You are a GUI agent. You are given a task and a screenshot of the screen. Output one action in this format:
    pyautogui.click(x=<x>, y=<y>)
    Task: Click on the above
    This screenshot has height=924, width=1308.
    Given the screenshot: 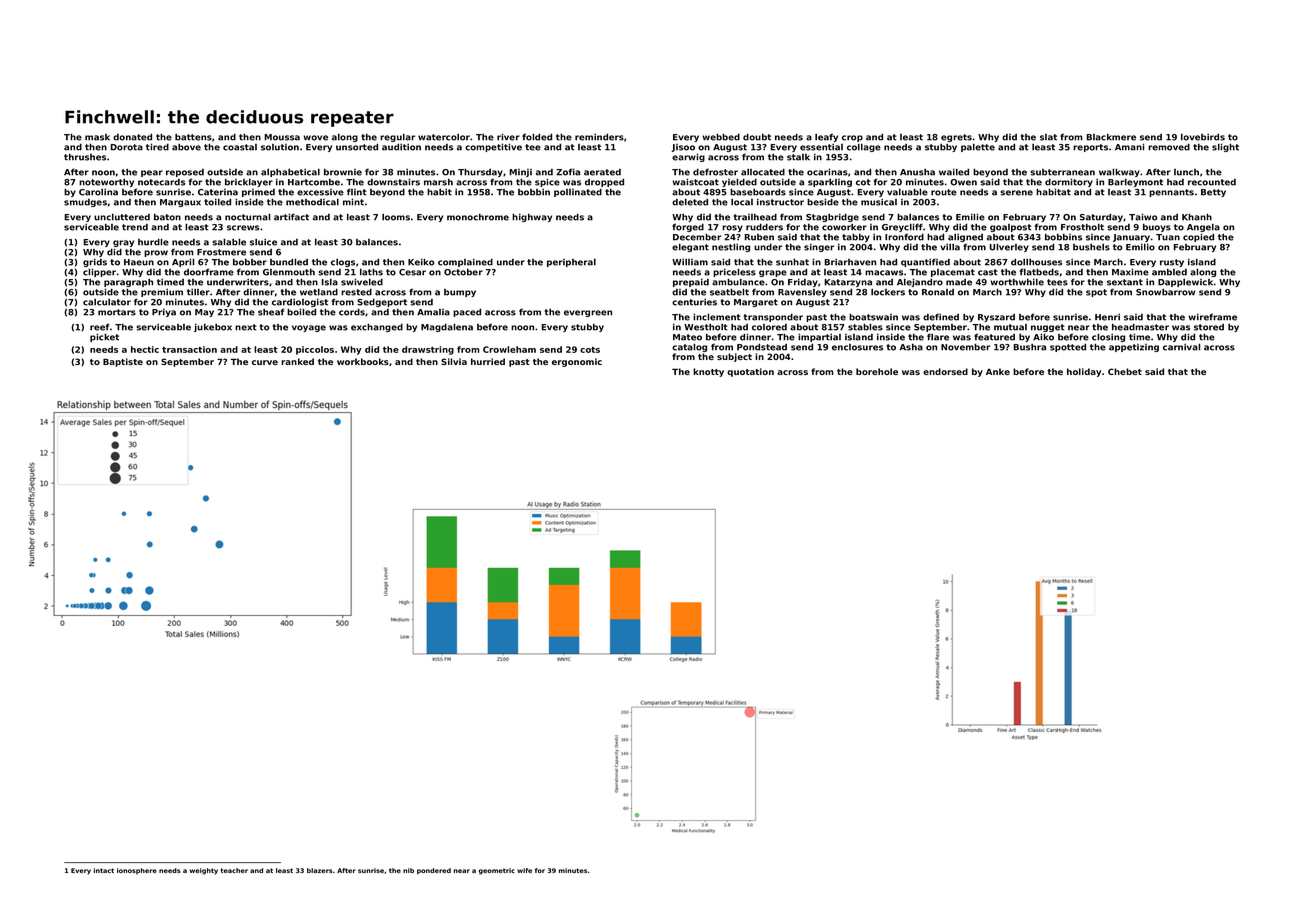 What is the action you would take?
    pyautogui.click(x=186, y=147)
